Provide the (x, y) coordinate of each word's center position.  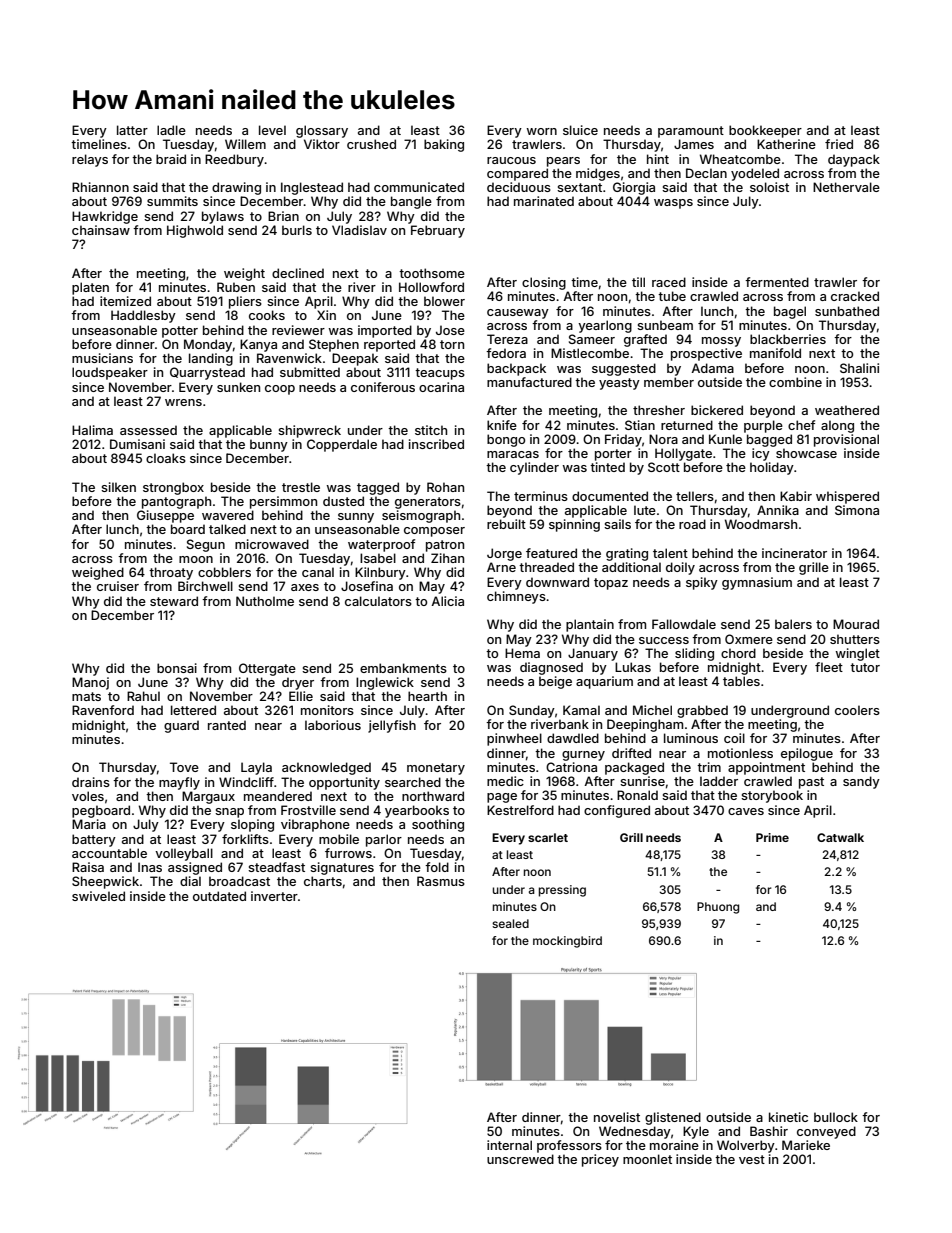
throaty (171, 573)
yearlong (605, 326)
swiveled (98, 896)
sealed (510, 923)
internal (509, 1145)
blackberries (788, 339)
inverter (274, 896)
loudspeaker (110, 373)
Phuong (718, 908)
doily (680, 568)
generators (428, 503)
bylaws (223, 217)
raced (669, 282)
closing (544, 283)
